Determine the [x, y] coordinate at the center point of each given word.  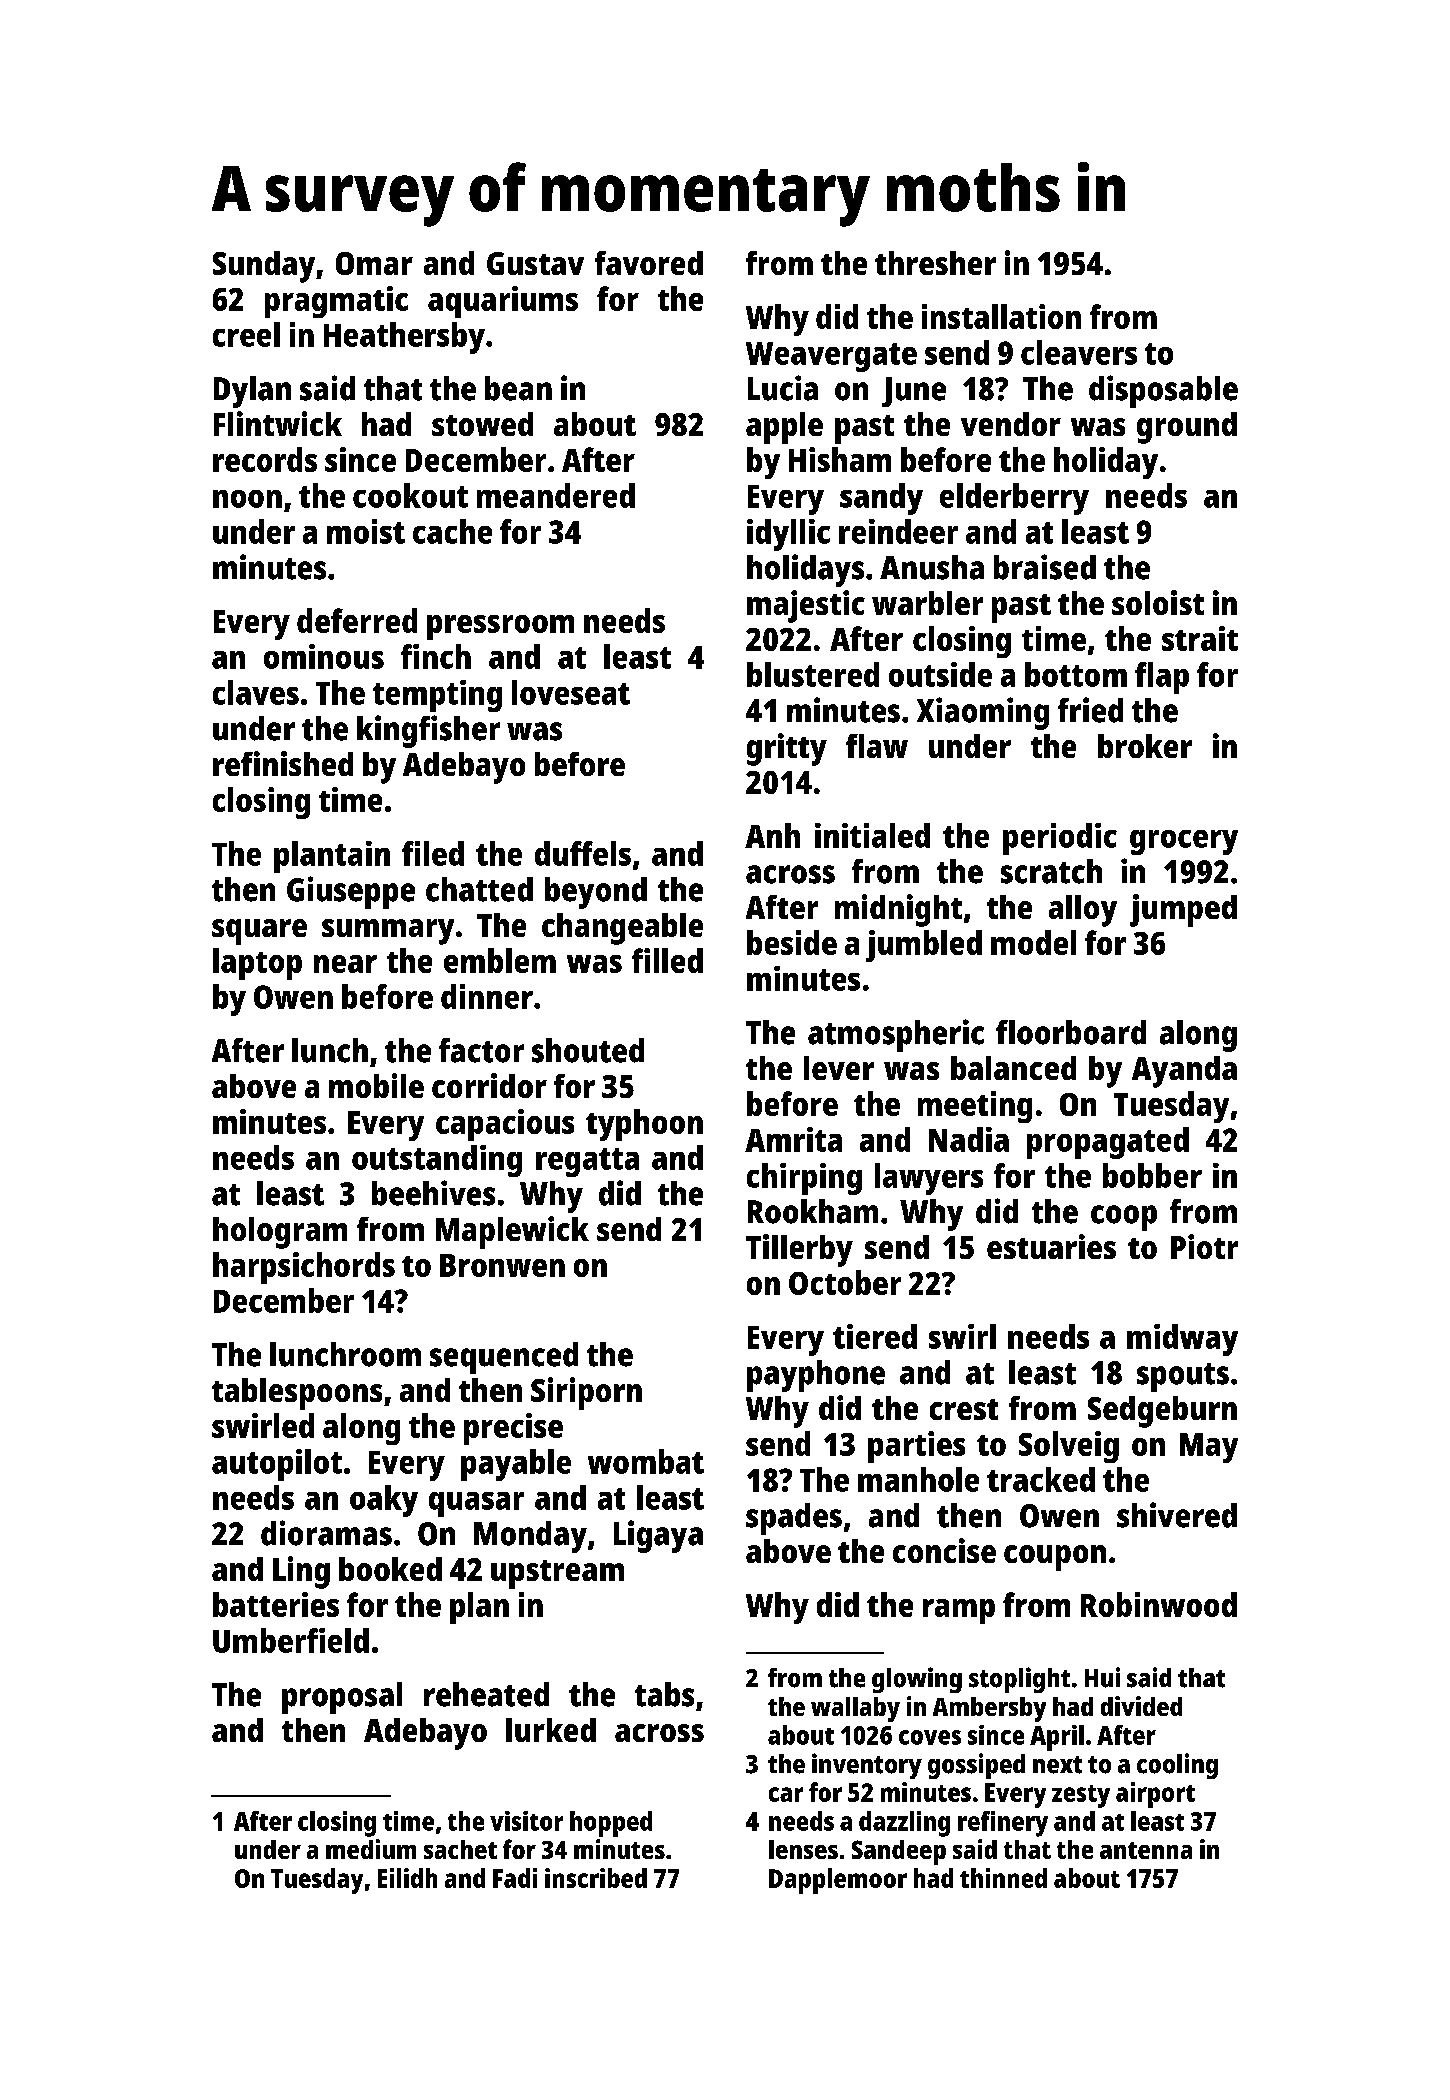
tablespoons [297, 1394]
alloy [1083, 911]
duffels [583, 853]
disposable [1163, 391]
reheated [486, 1694]
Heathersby [404, 338]
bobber [1152, 1175]
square [259, 932]
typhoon [644, 1125]
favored [649, 263]
